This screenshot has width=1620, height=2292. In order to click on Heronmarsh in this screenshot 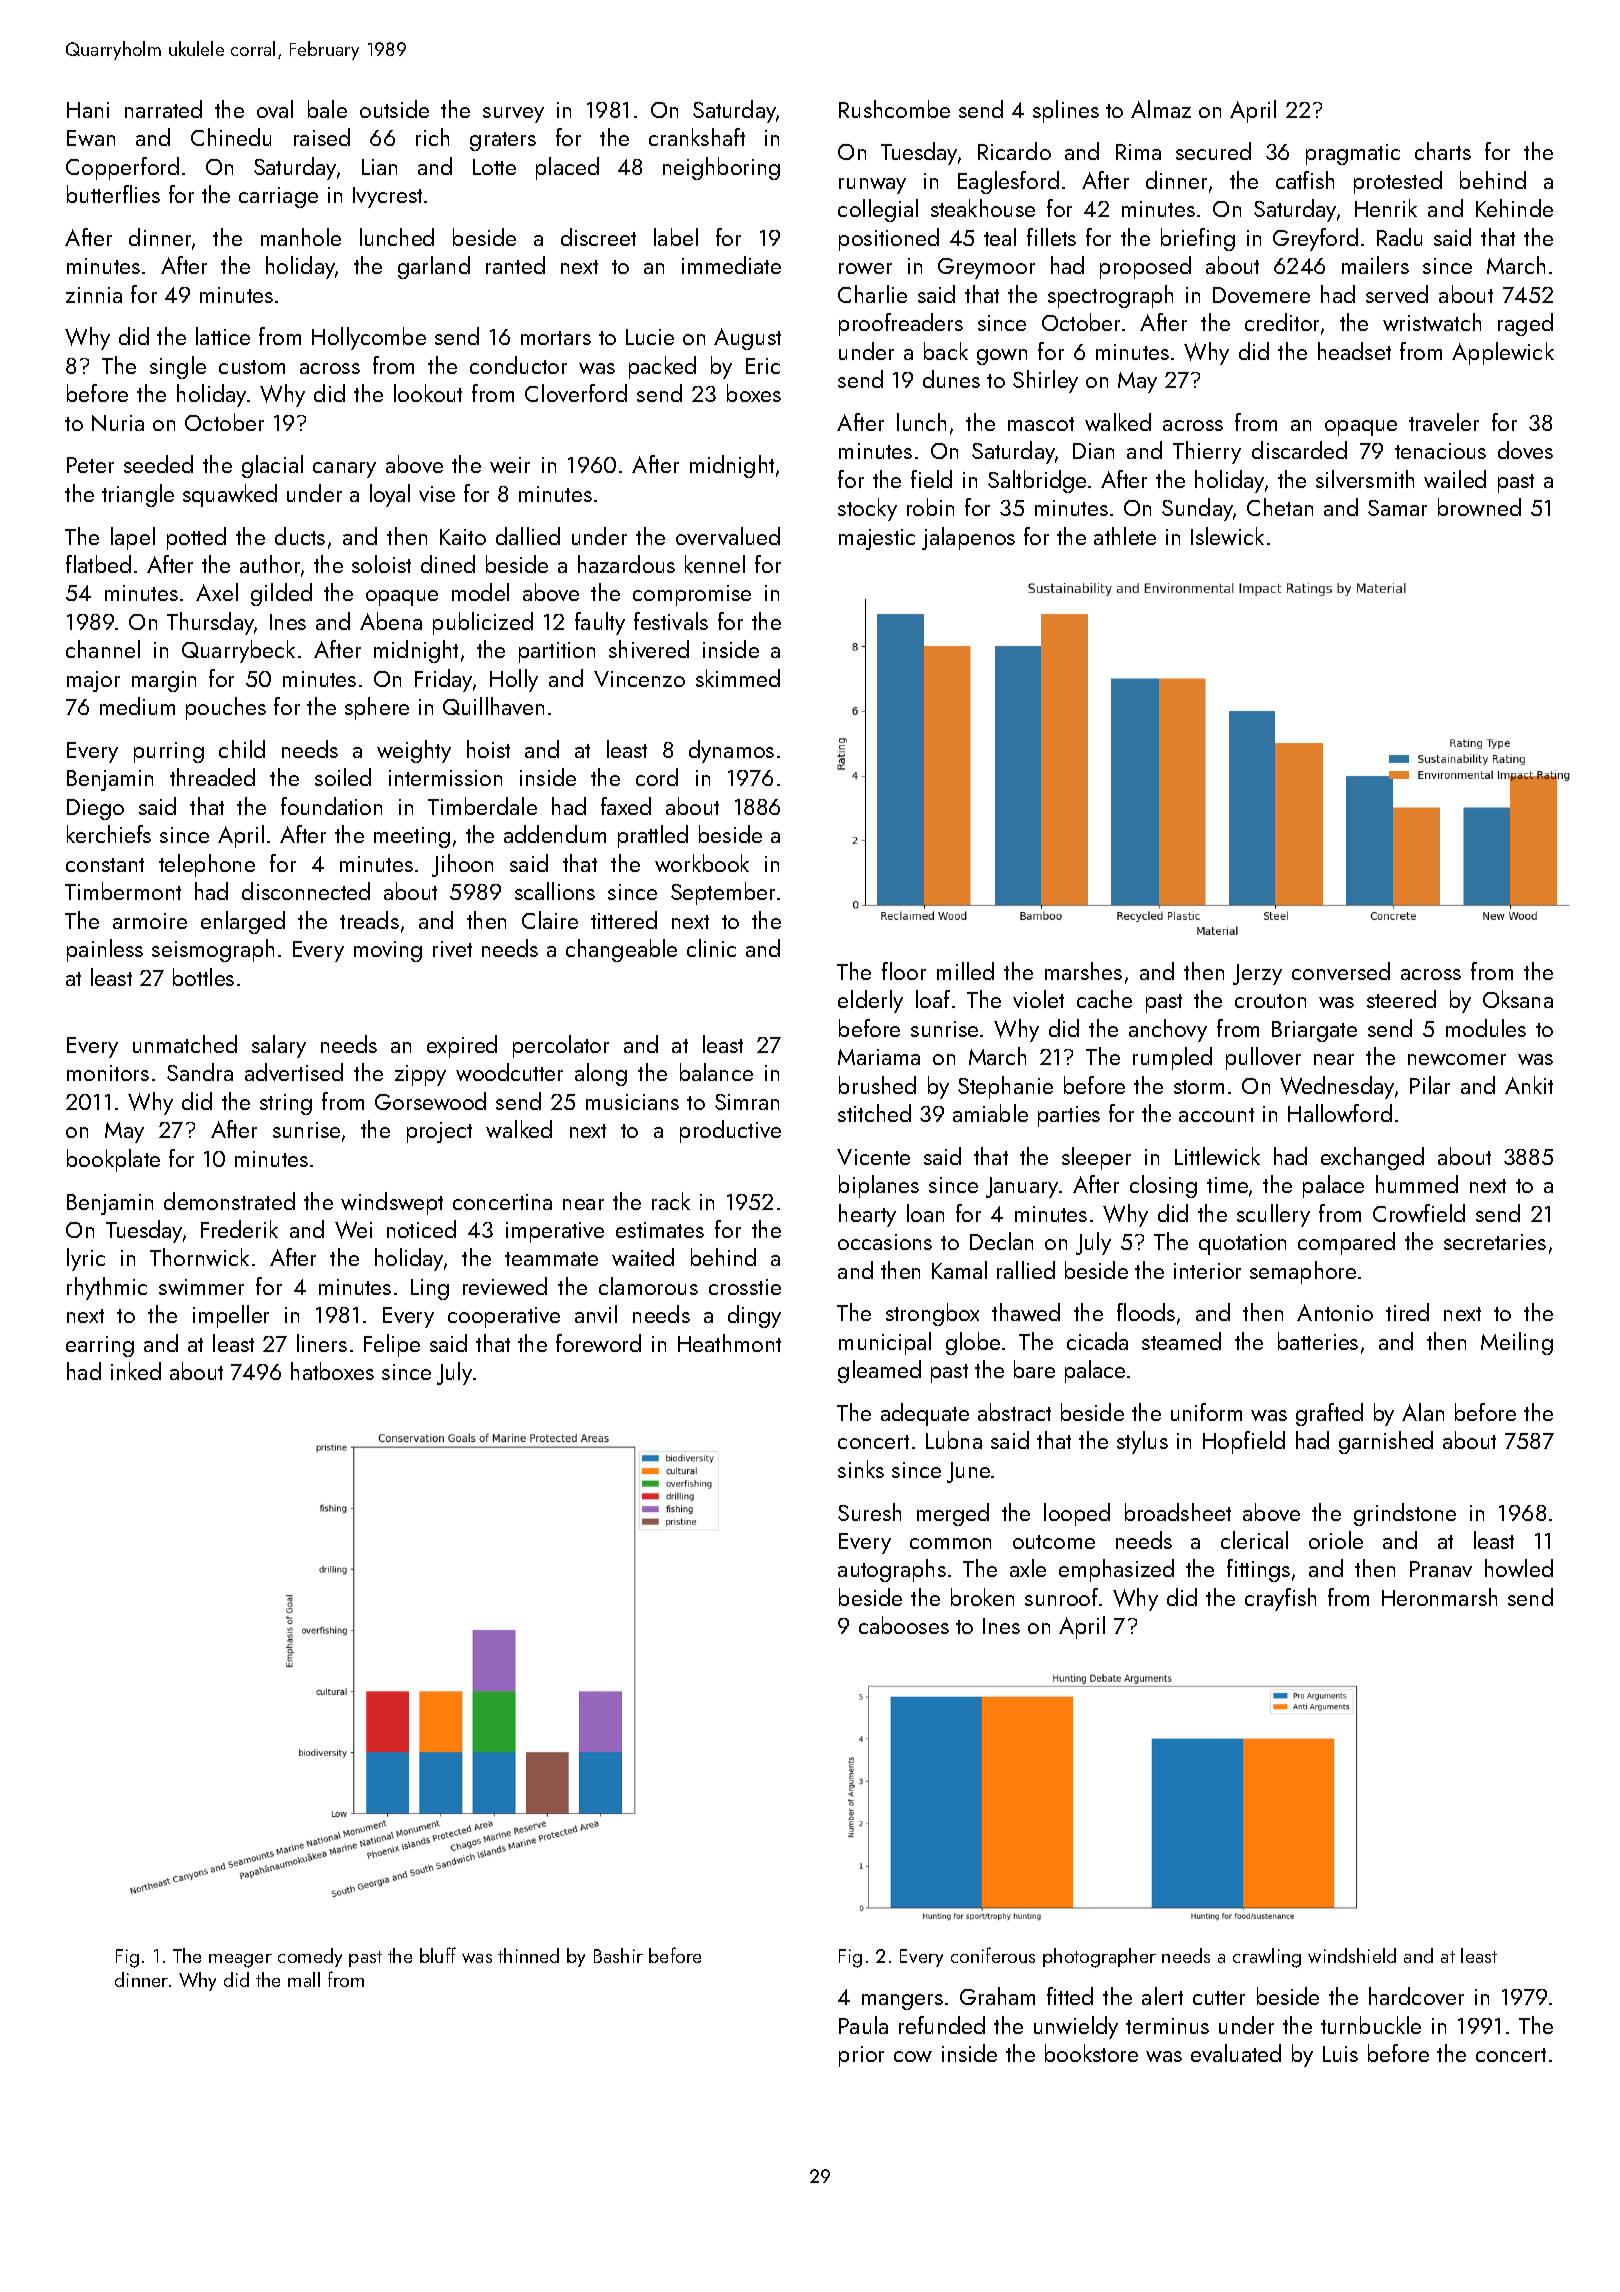, I will do `click(1439, 1597)`.
